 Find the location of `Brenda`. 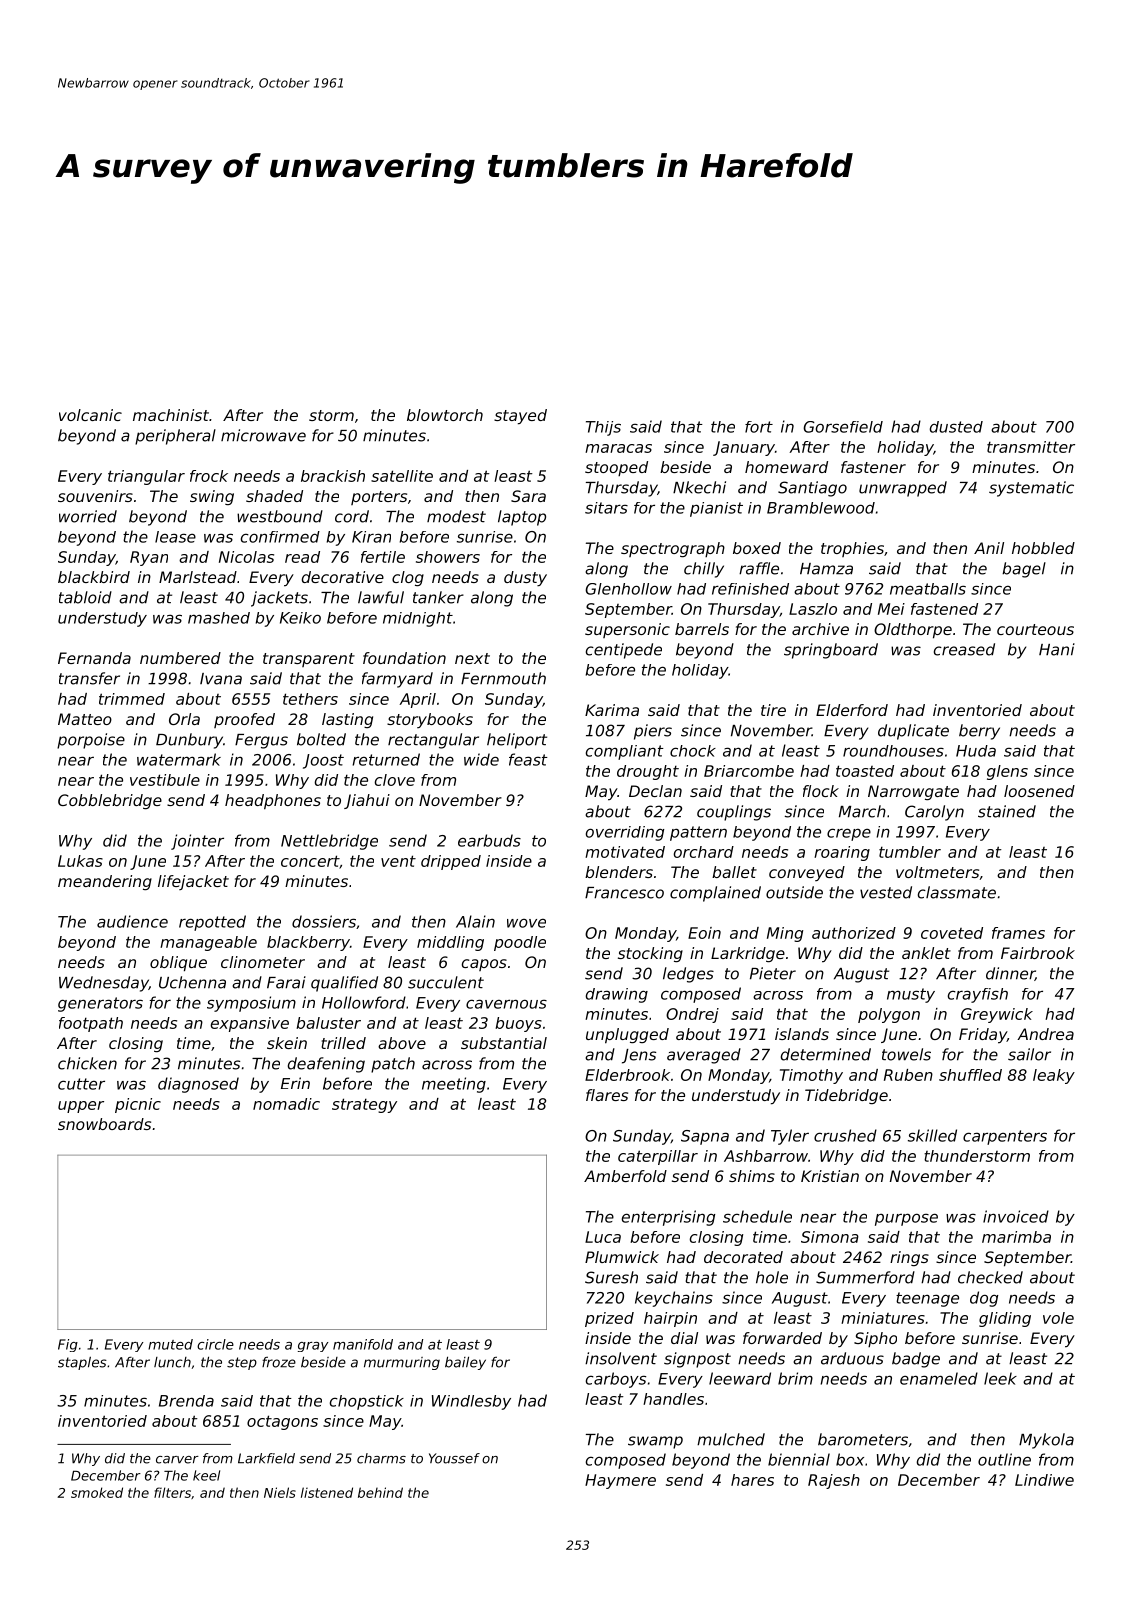

Brenda is located at coordinates (186, 1401).
